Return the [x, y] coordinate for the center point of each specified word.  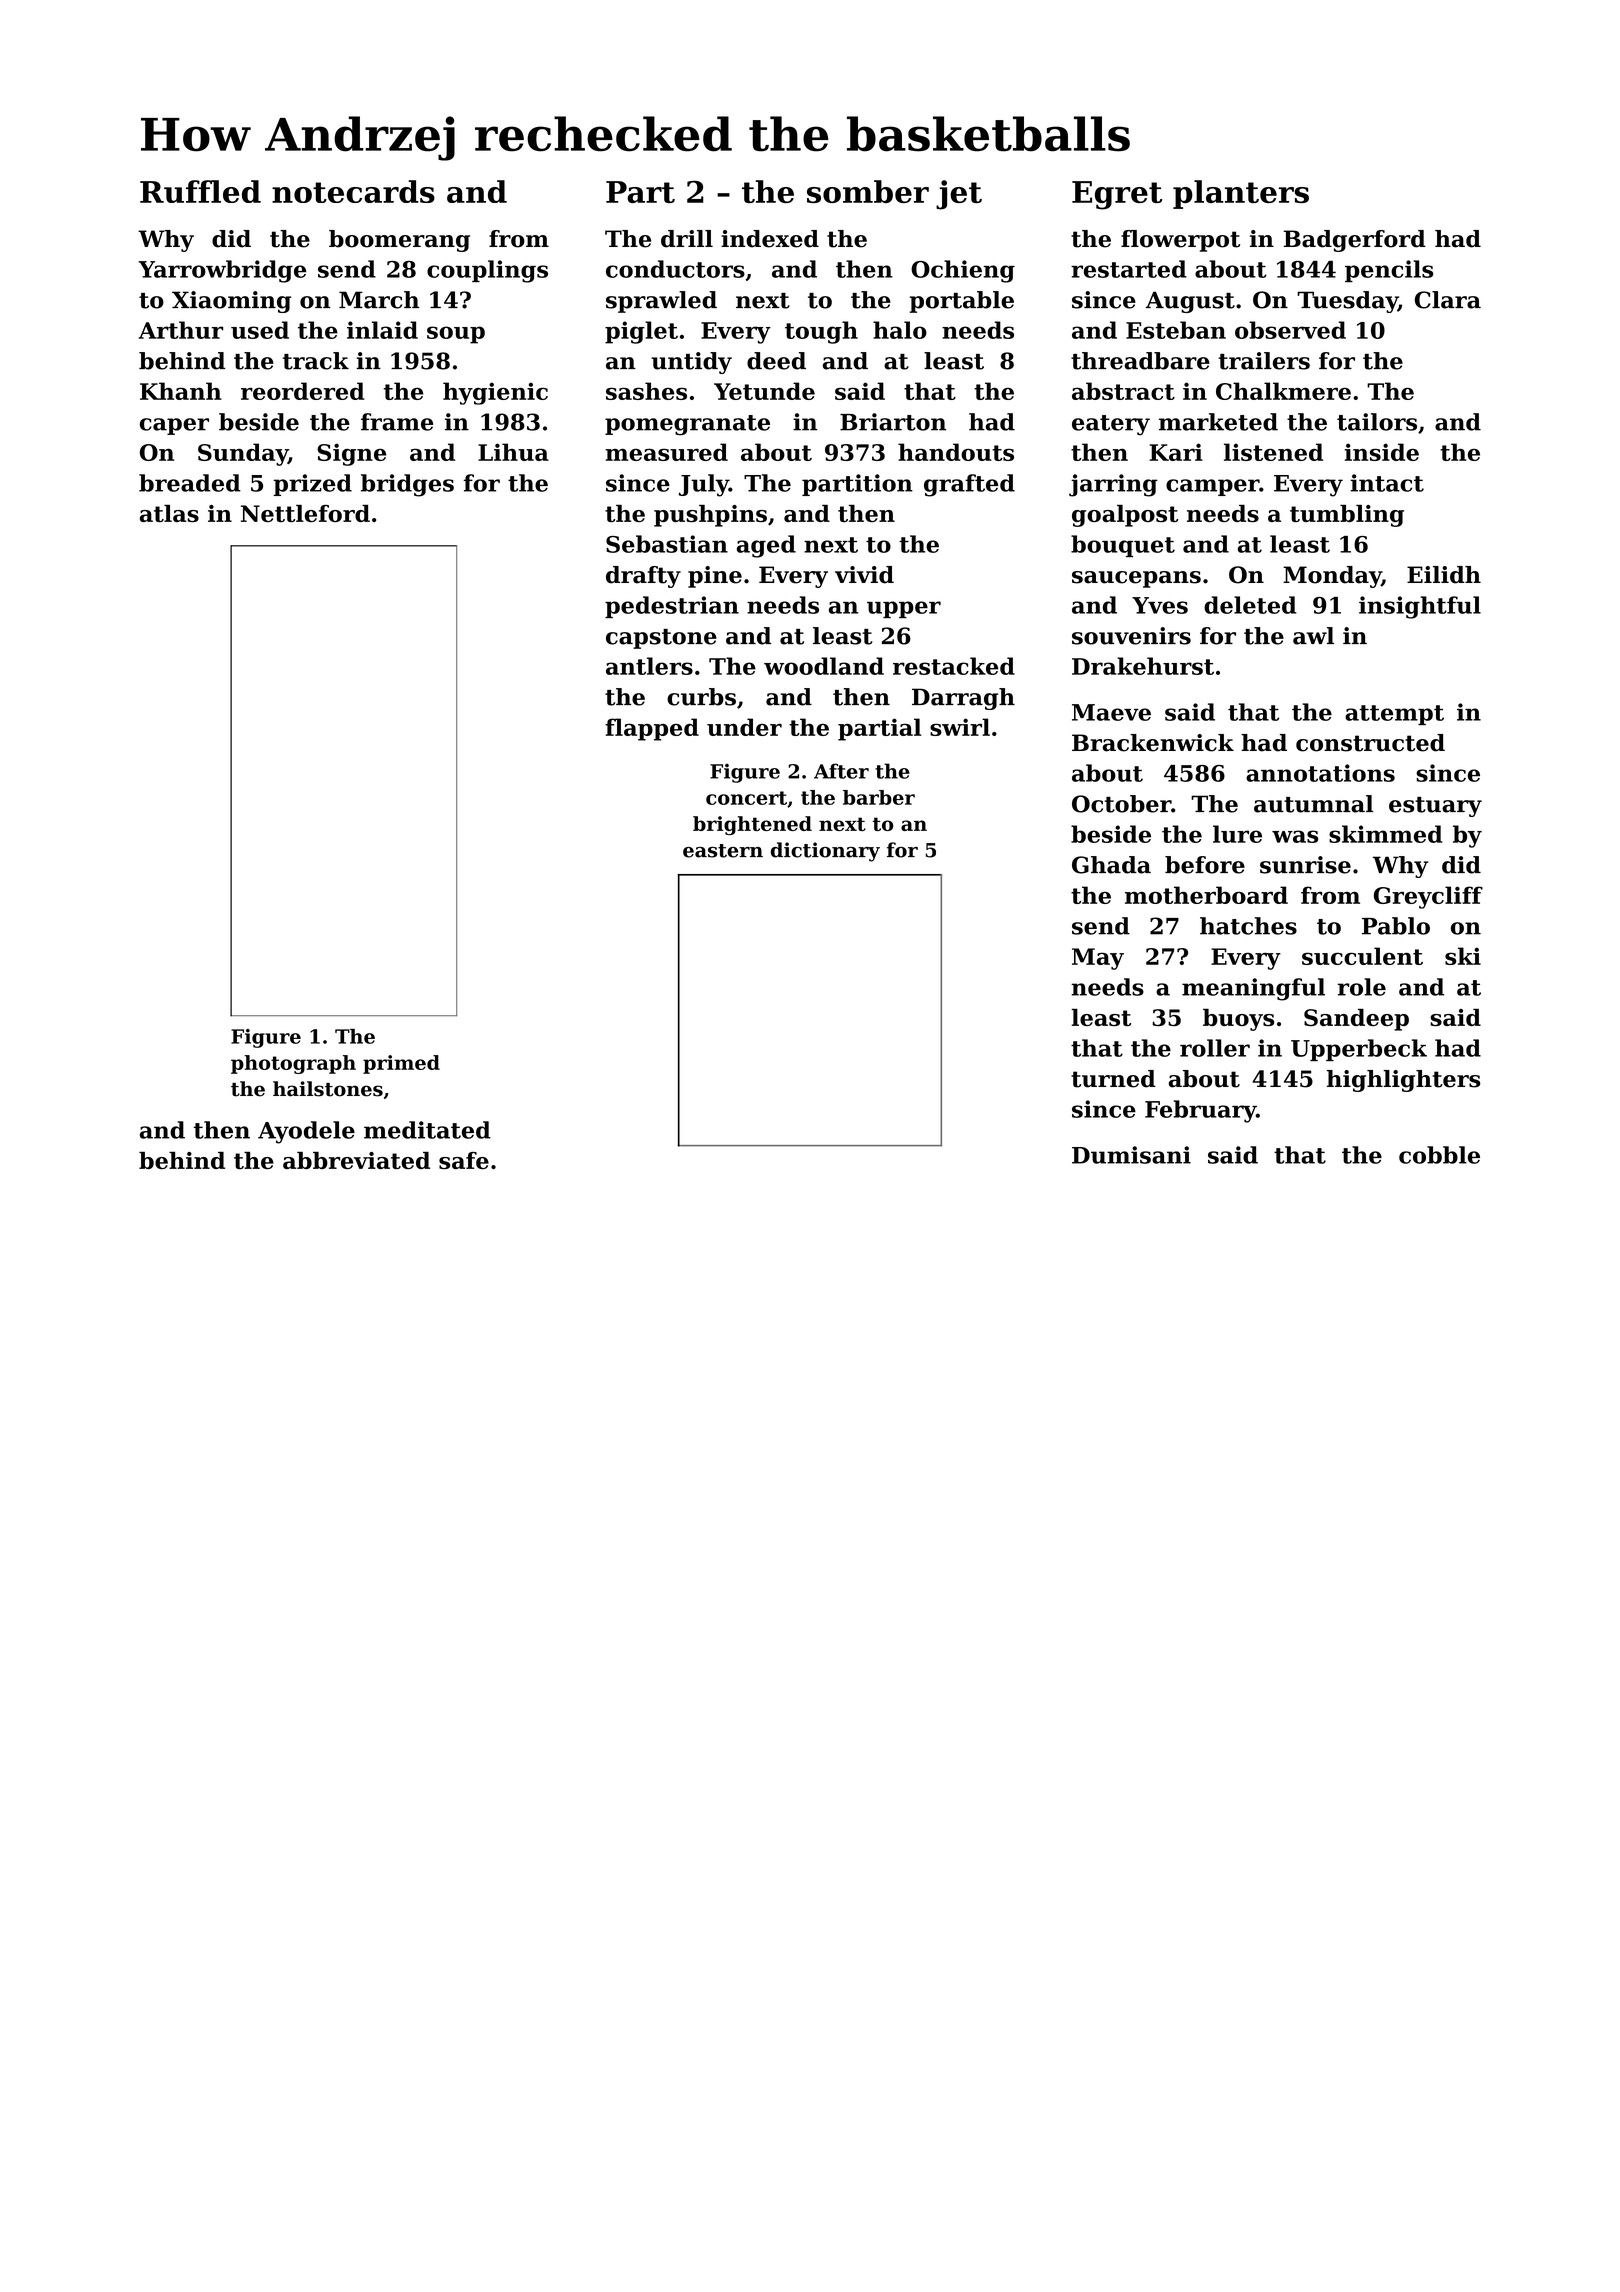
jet [959, 195]
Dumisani [1131, 1155]
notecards [353, 191]
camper [1212, 487]
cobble [1439, 1155]
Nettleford [305, 513]
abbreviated [356, 1160]
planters [1241, 194]
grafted [969, 485]
